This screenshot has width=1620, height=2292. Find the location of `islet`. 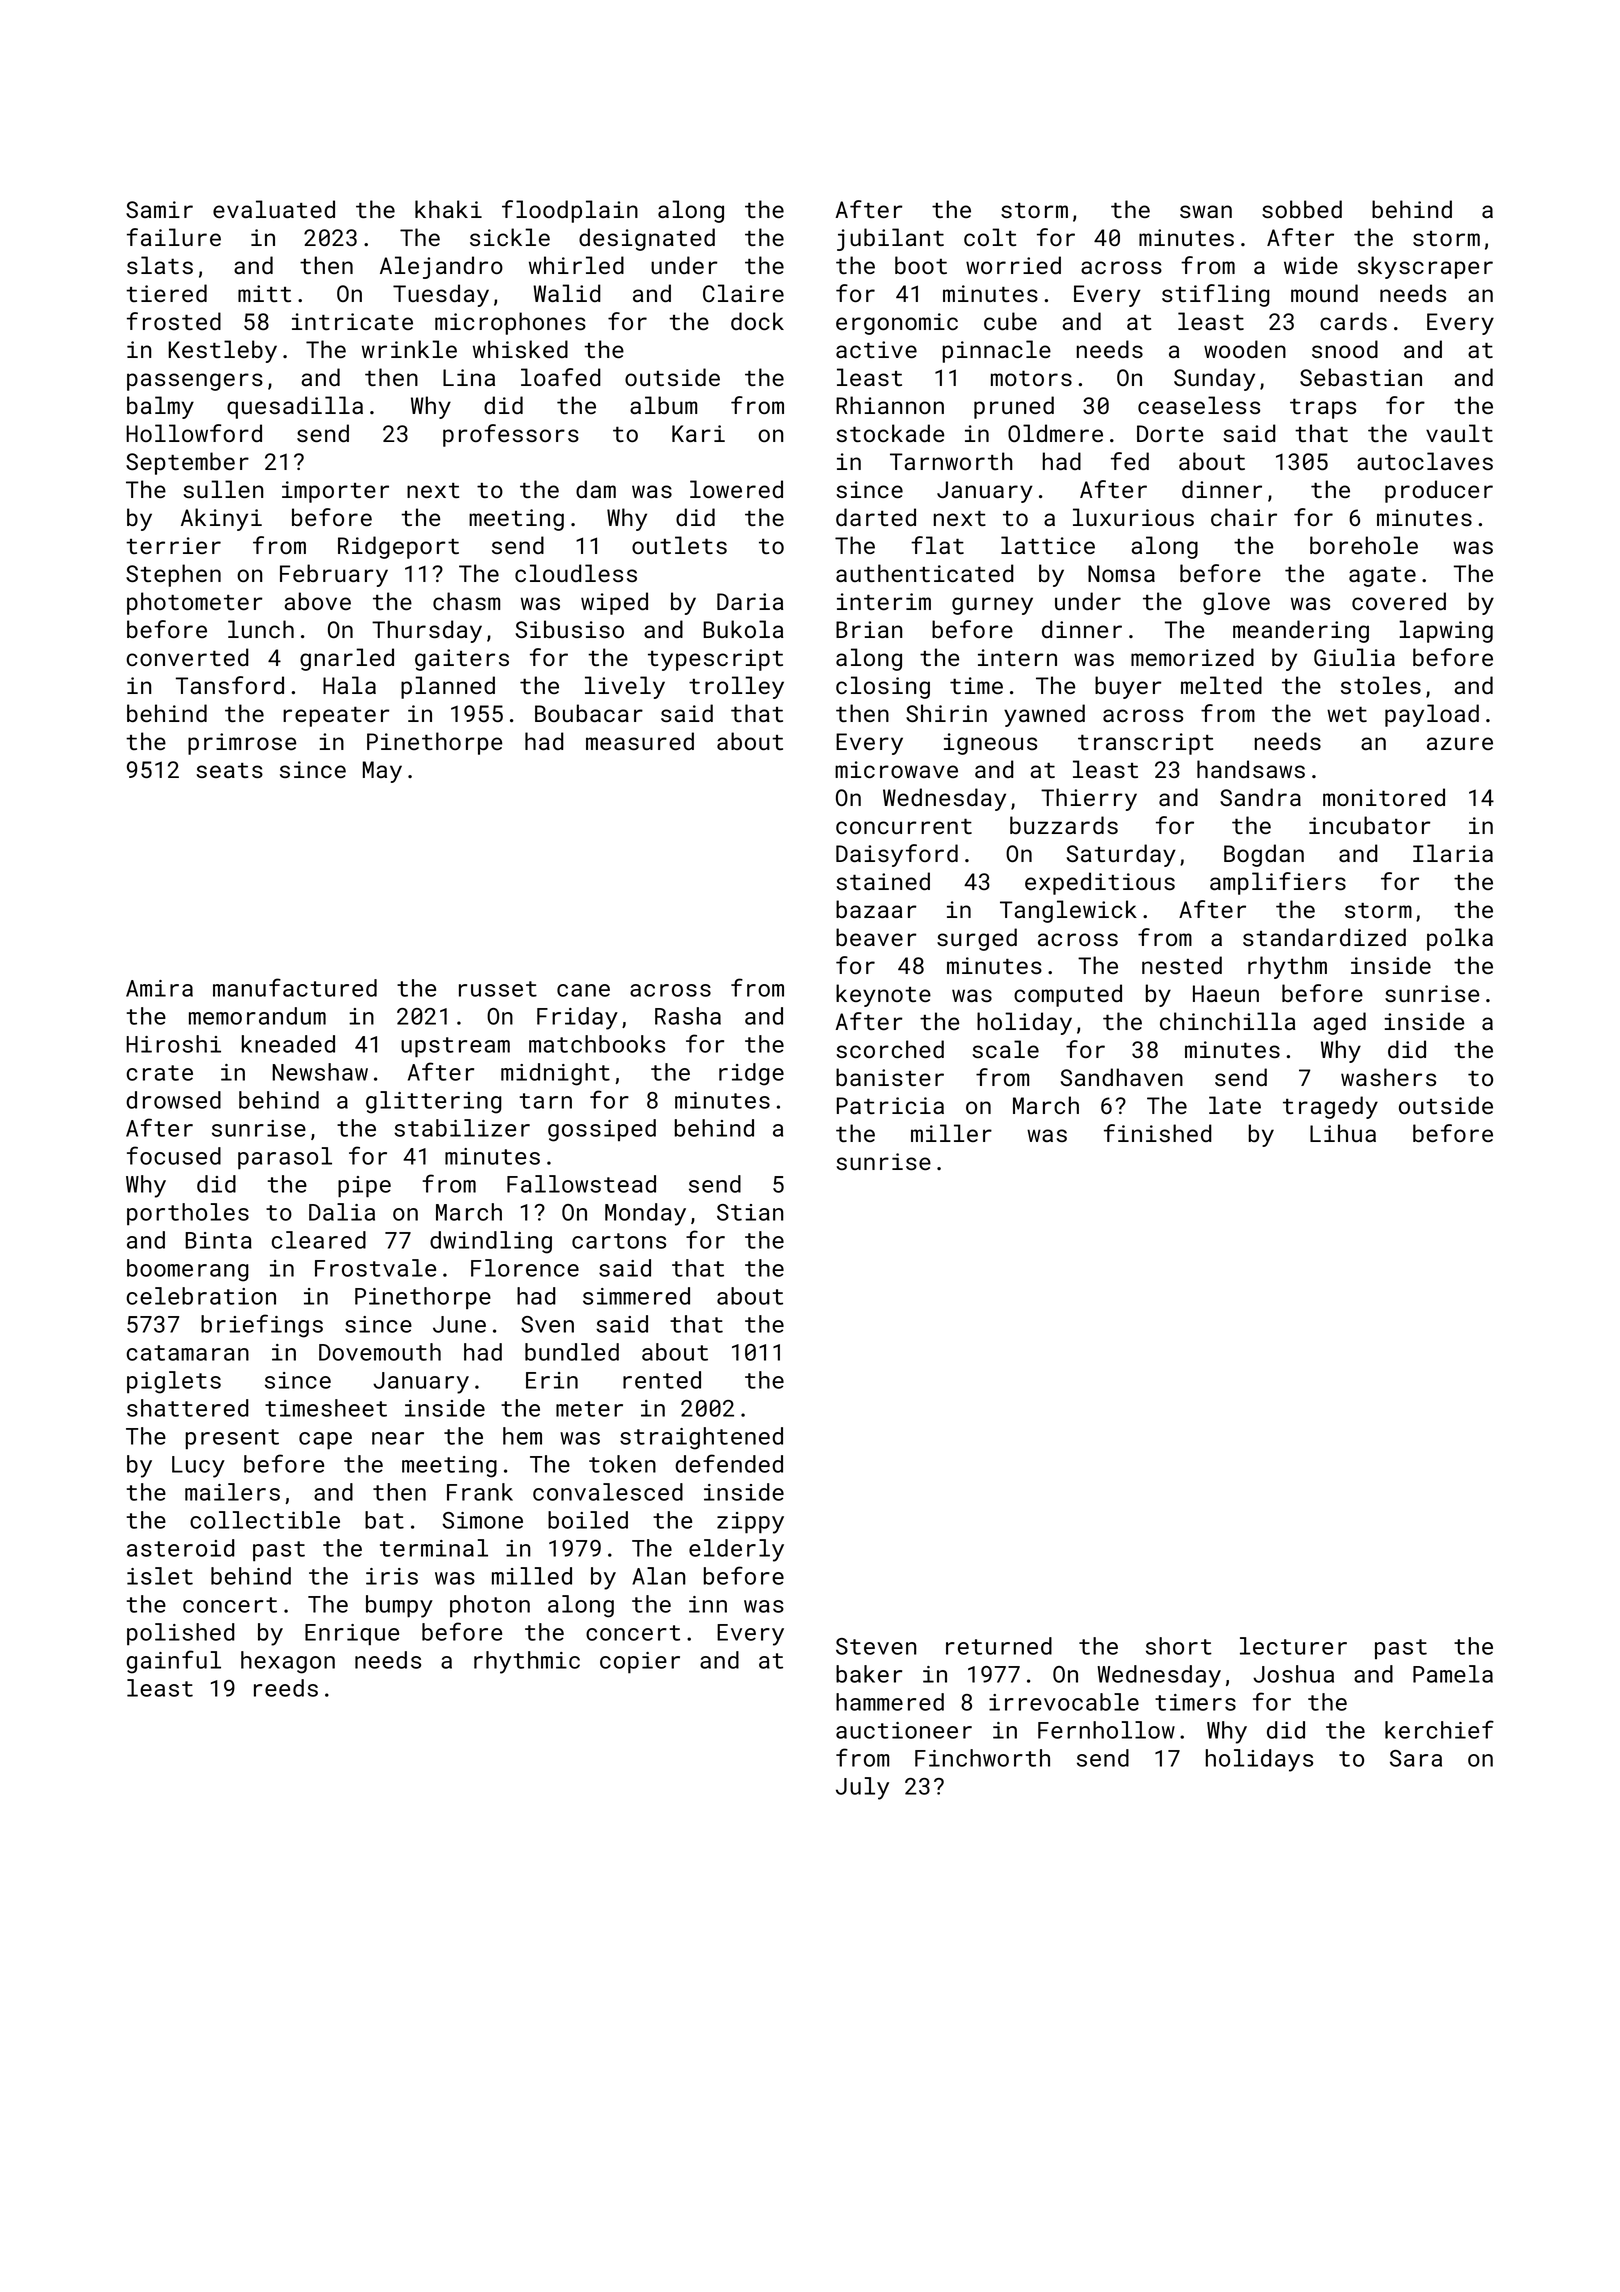

islet is located at coordinates (160, 1576).
